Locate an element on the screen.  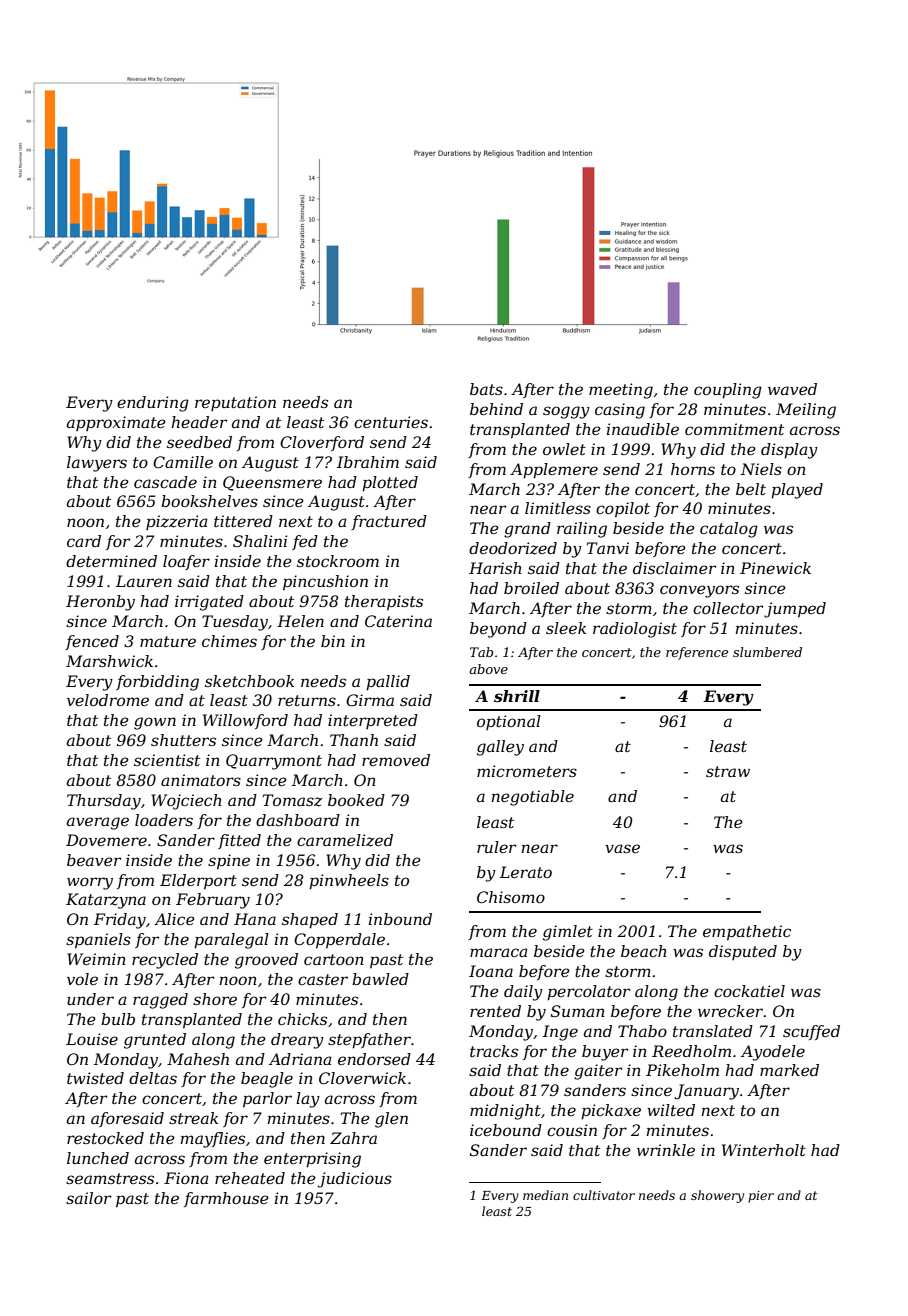
waved is located at coordinates (792, 389).
